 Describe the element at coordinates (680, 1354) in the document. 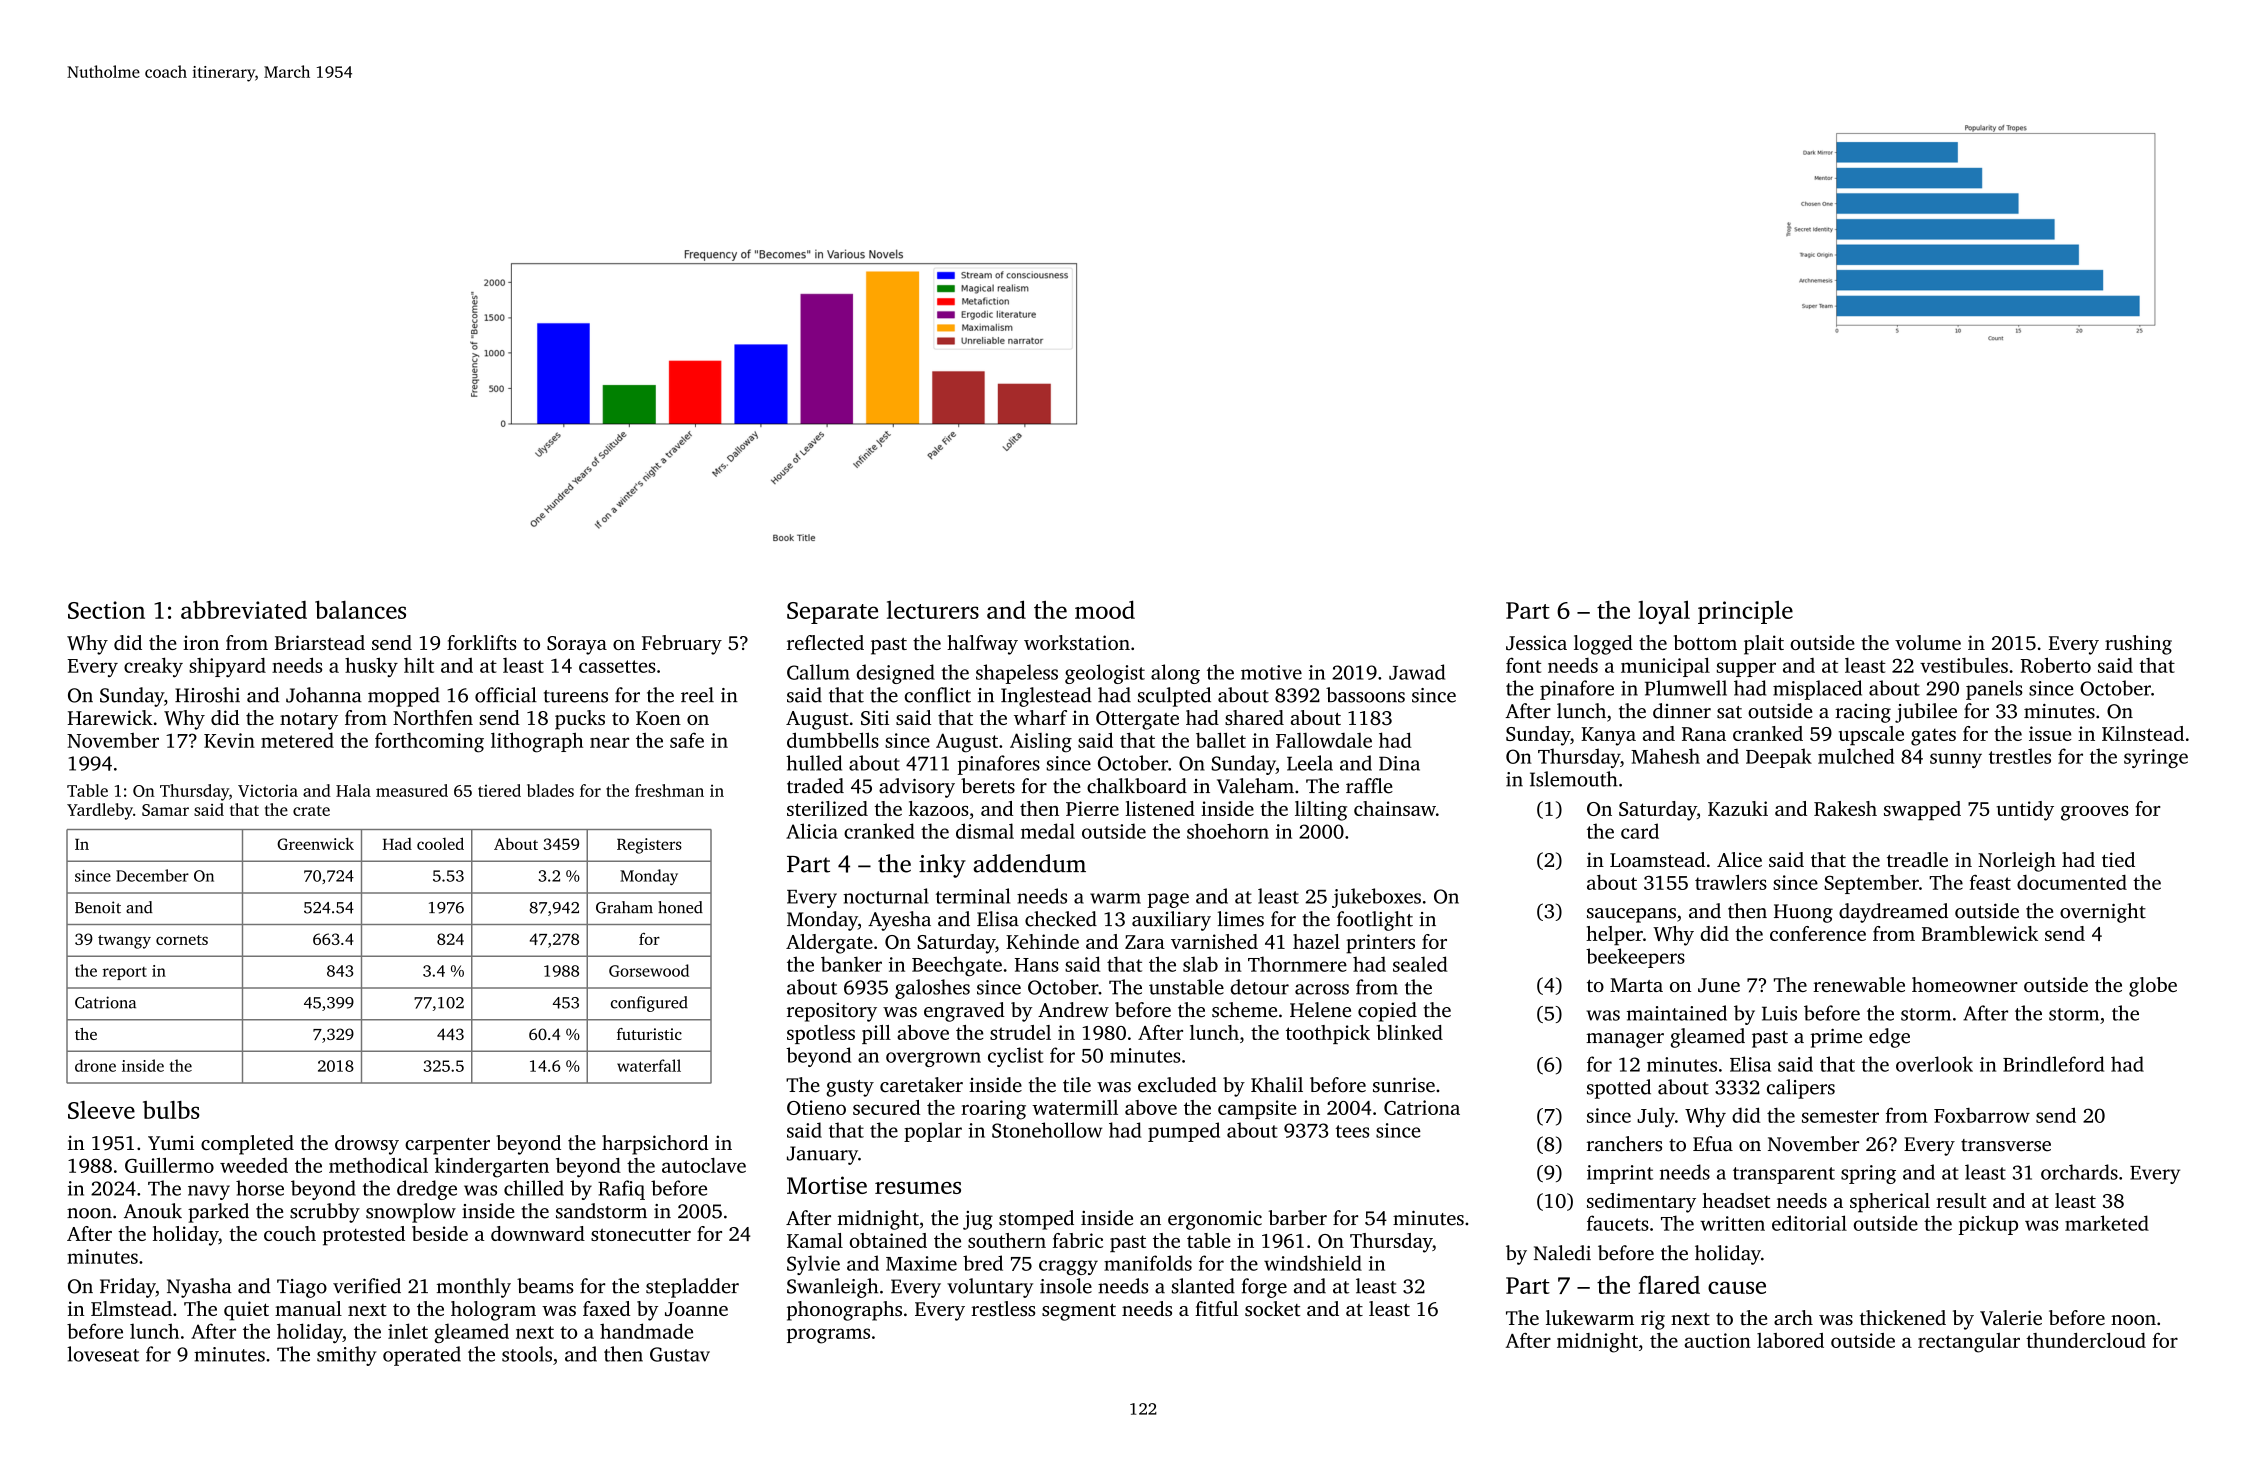

I see `Gustav` at that location.
